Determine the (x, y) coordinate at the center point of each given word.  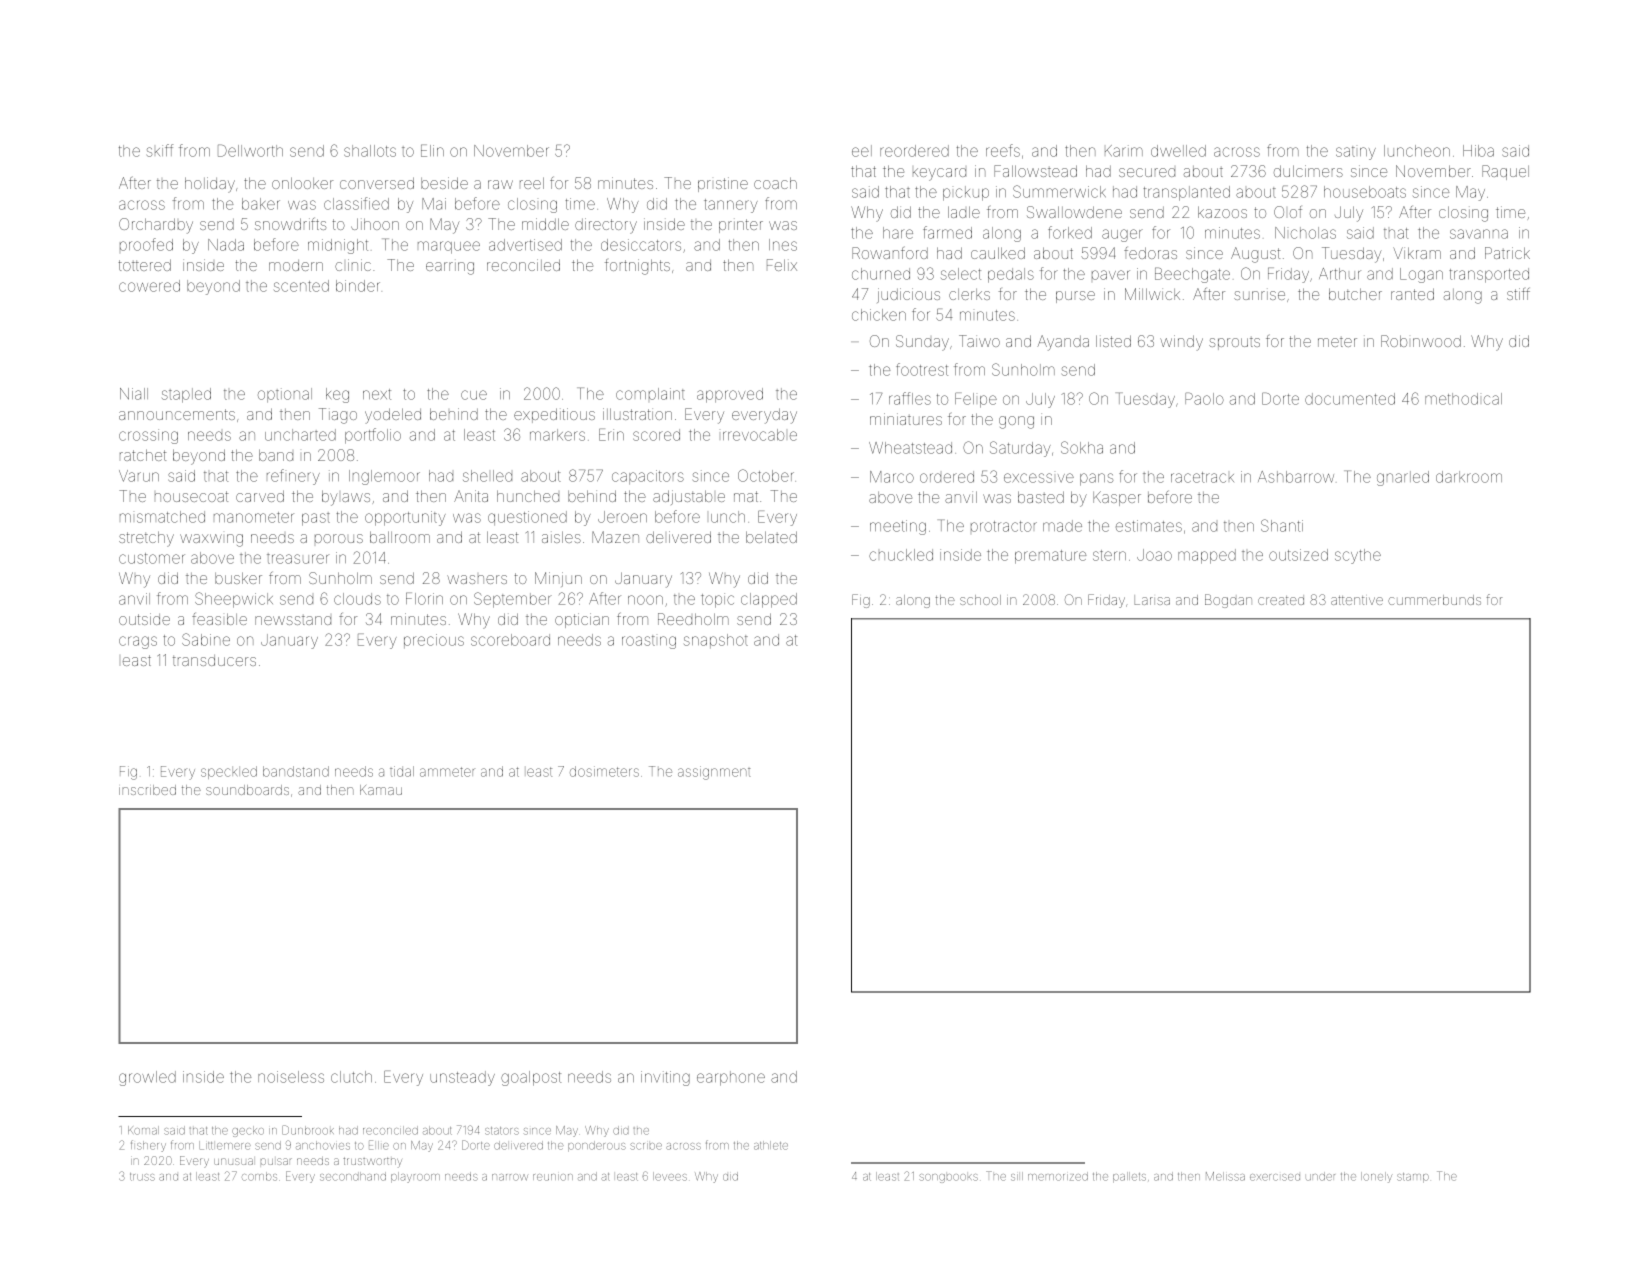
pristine (723, 184)
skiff (160, 150)
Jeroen (622, 517)
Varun (139, 476)
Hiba (1478, 151)
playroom (415, 1177)
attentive (1357, 600)
